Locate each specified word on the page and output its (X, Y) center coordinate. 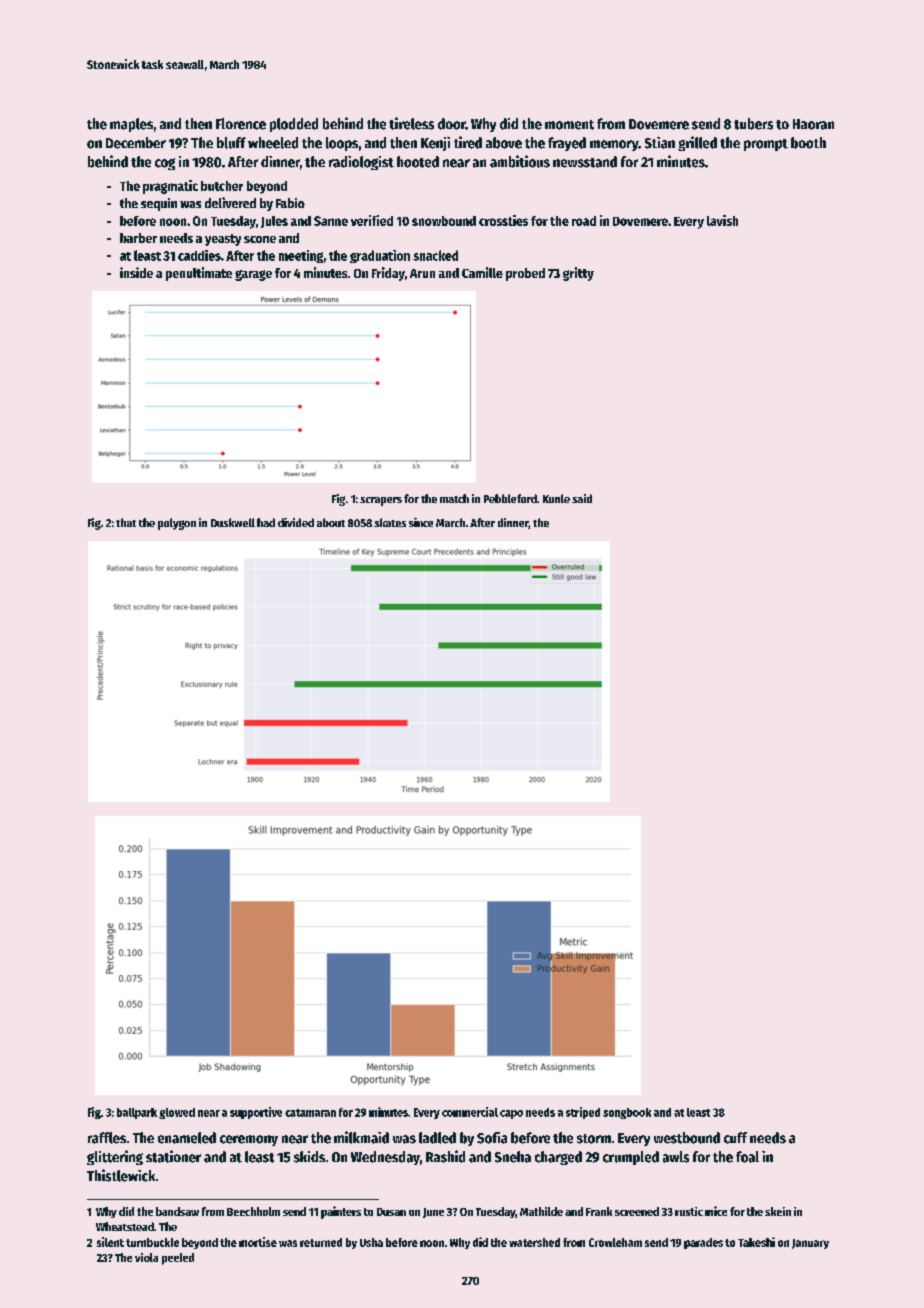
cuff (735, 1138)
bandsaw (177, 1211)
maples (131, 125)
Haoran (813, 124)
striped (583, 1113)
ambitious (520, 161)
